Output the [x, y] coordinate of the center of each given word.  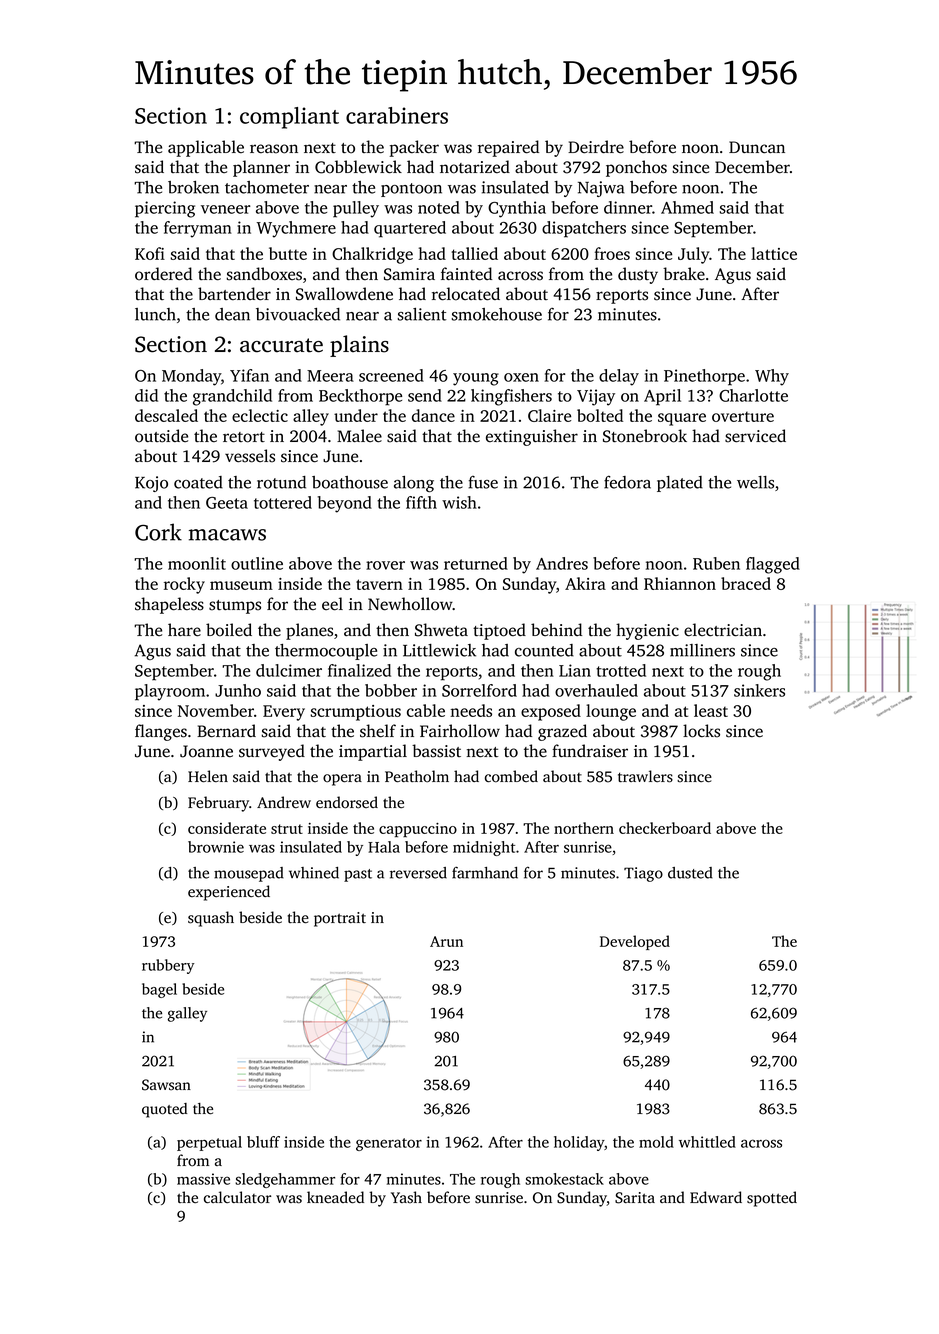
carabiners [397, 115]
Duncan [757, 147]
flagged [773, 565]
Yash [406, 1197]
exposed [551, 712]
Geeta [227, 503]
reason [274, 149]
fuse [483, 482]
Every [284, 713]
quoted [164, 1110]
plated [680, 484]
